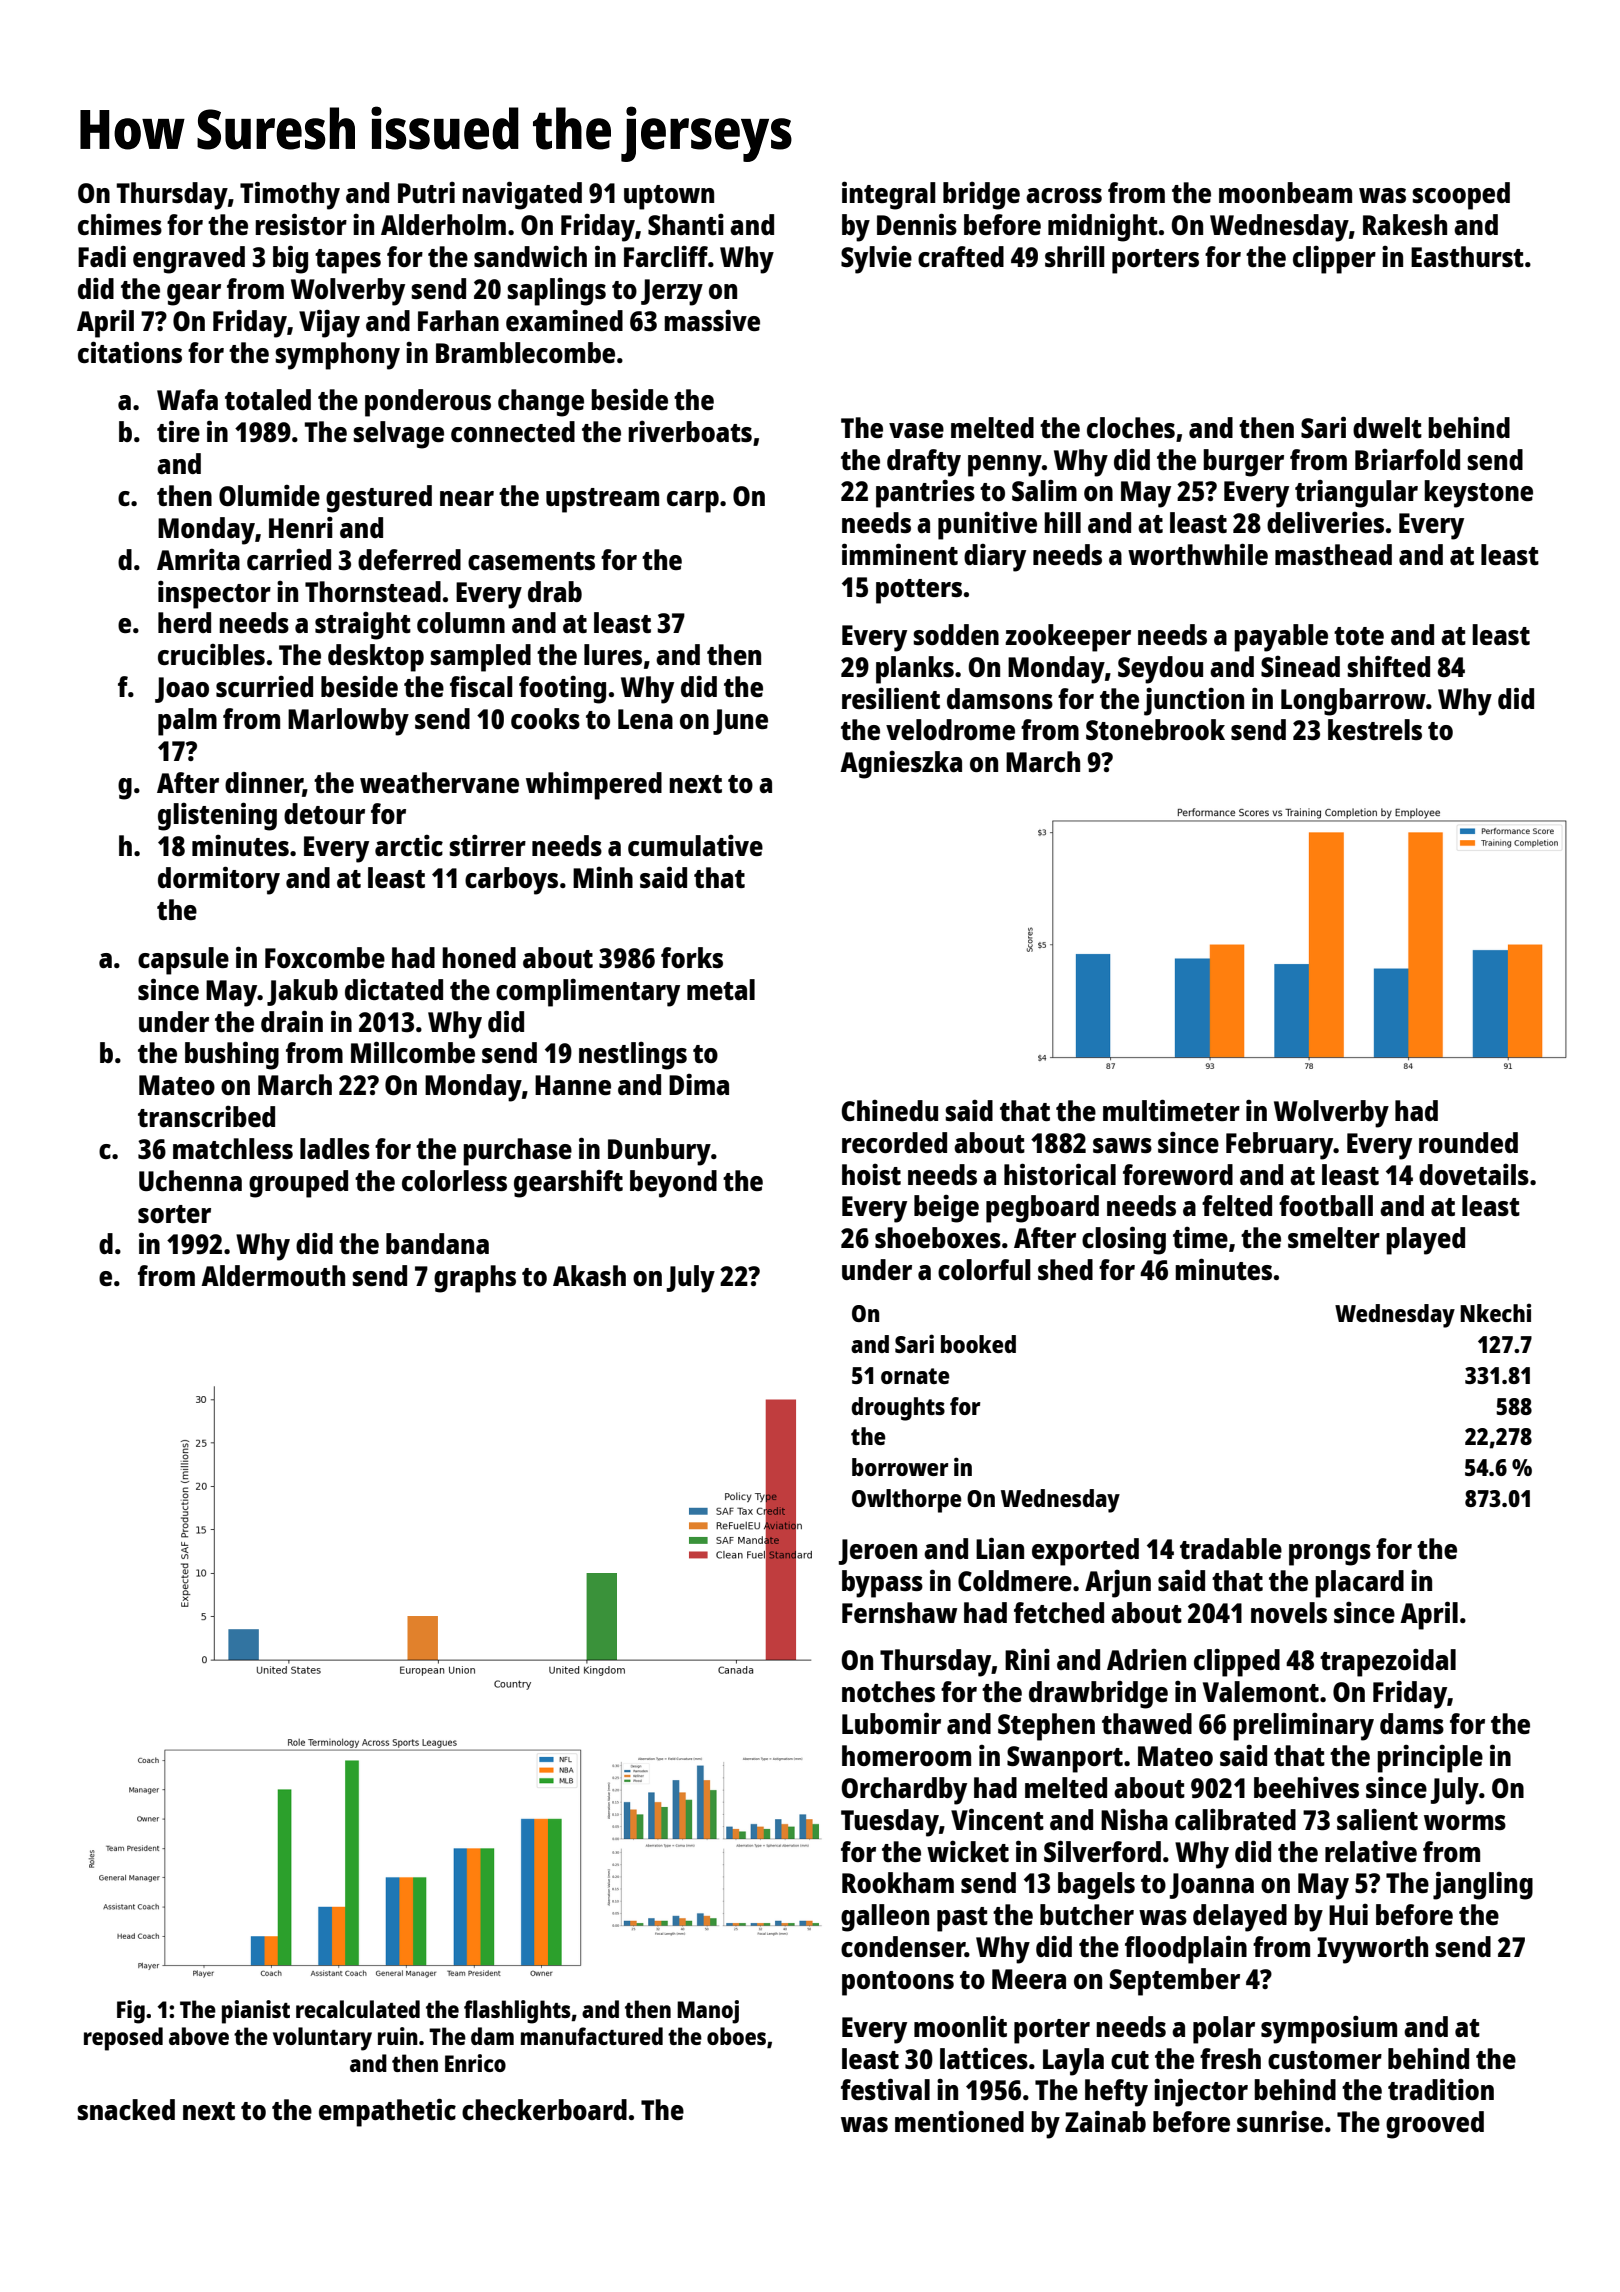 The image size is (1620, 2292). I want to click on navigated, so click(522, 195).
